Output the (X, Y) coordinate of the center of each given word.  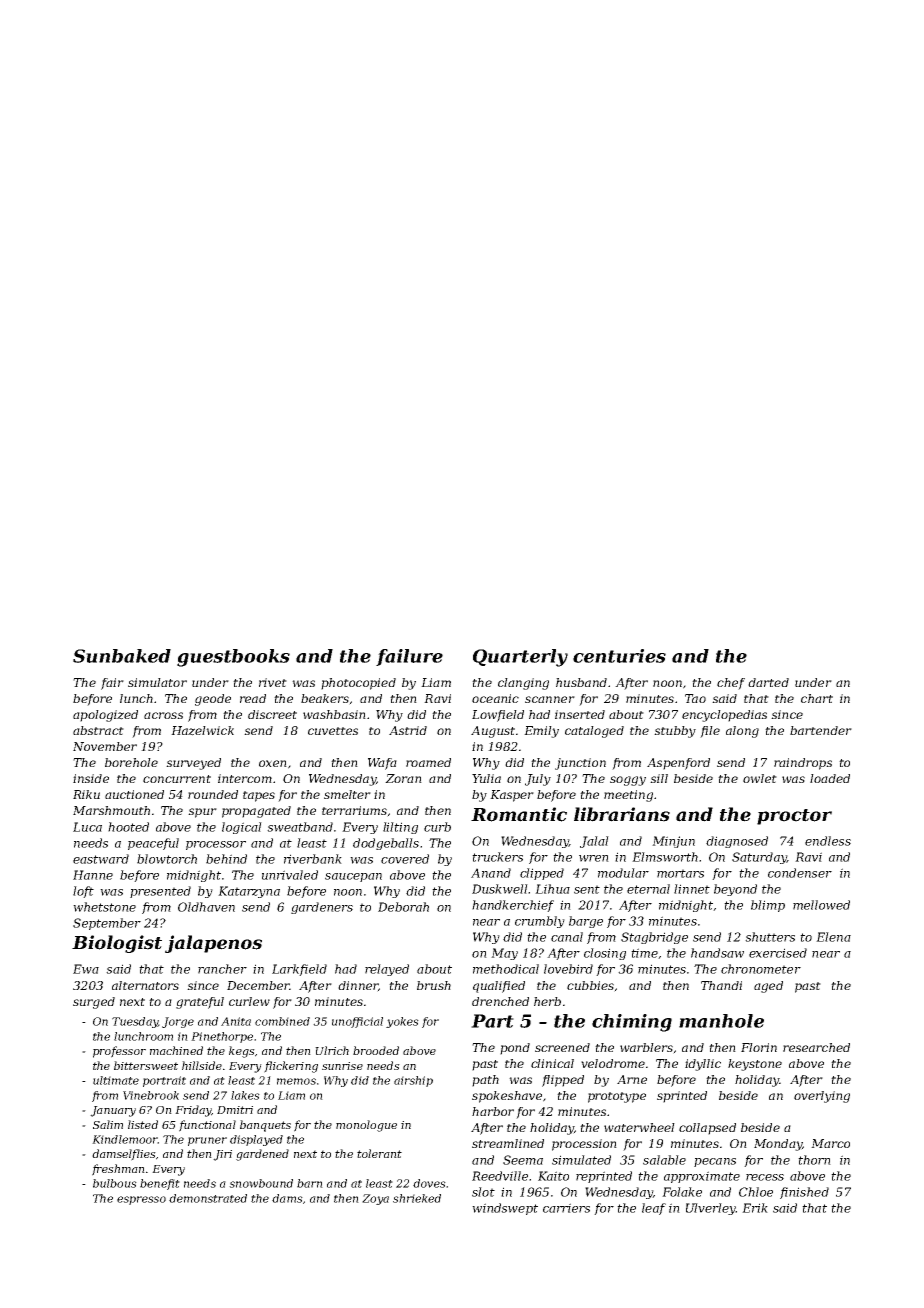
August (493, 732)
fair (112, 684)
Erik (755, 1208)
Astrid (408, 730)
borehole (131, 762)
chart (817, 698)
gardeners (322, 908)
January (113, 1111)
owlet (760, 778)
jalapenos (213, 944)
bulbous (115, 1183)
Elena (833, 937)
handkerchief (513, 906)
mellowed (821, 905)
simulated (581, 1160)
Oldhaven (206, 907)
